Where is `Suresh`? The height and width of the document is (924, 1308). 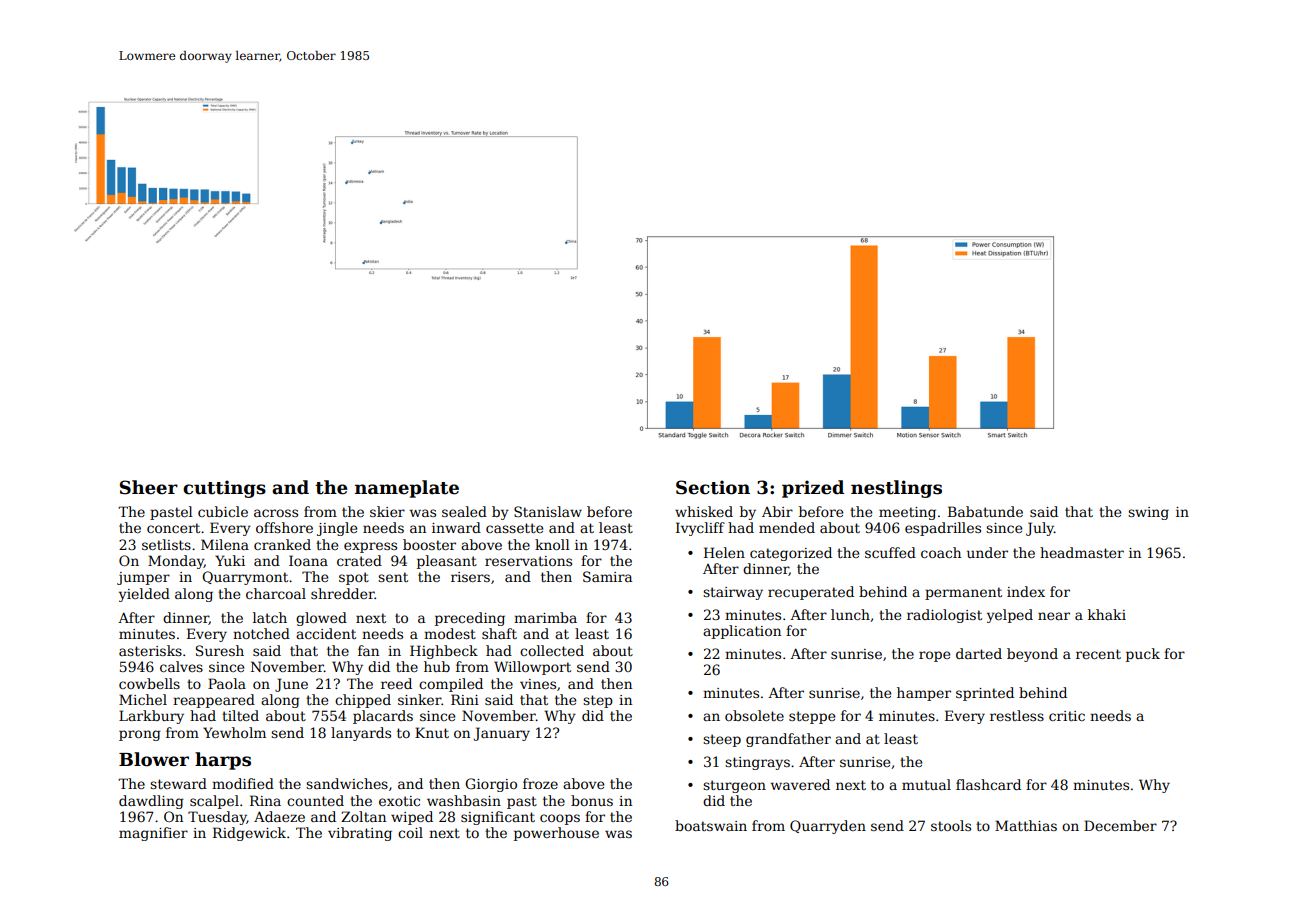
Suresh is located at coordinates (220, 650).
